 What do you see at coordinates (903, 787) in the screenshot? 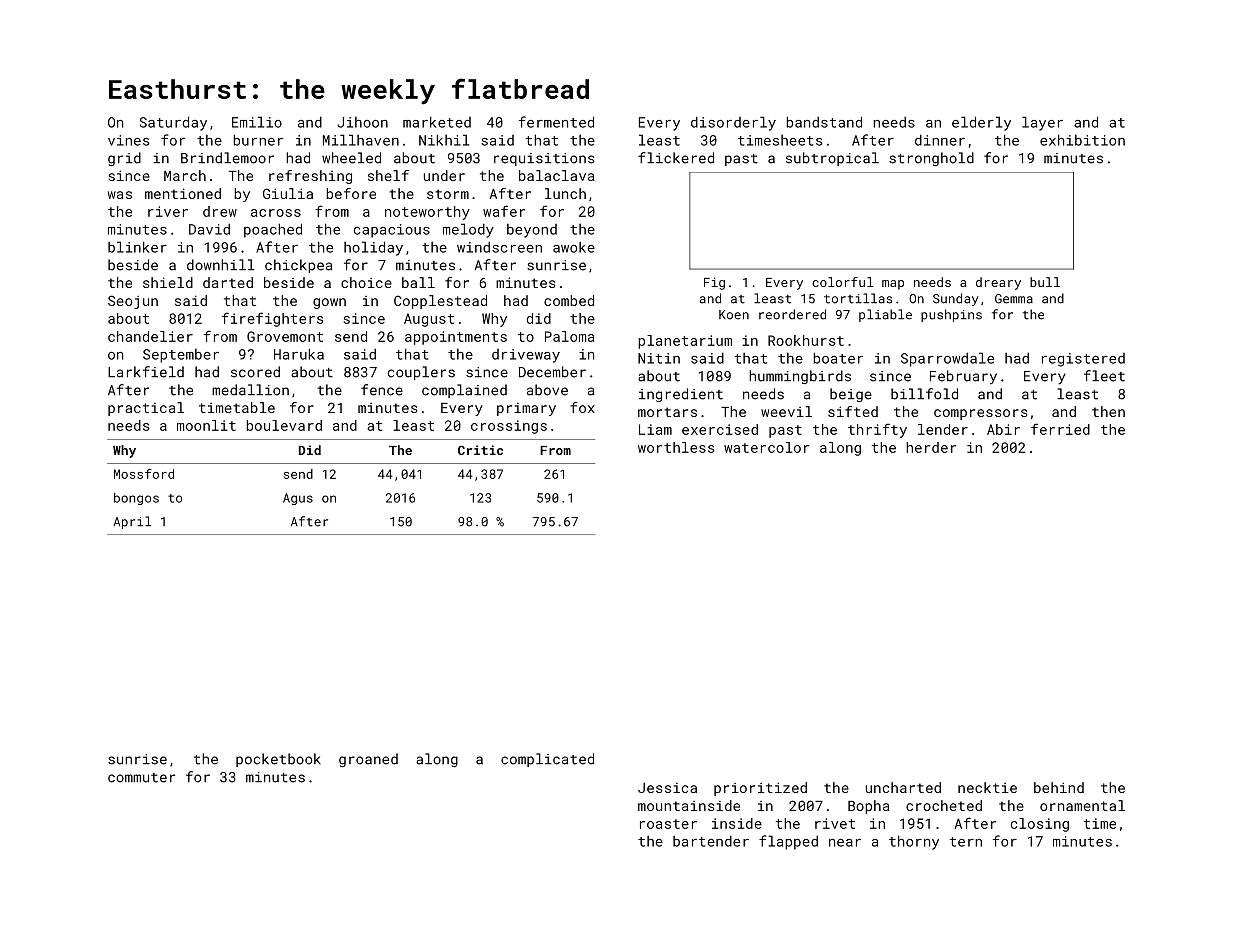
I see `uncharted` at bounding box center [903, 787].
